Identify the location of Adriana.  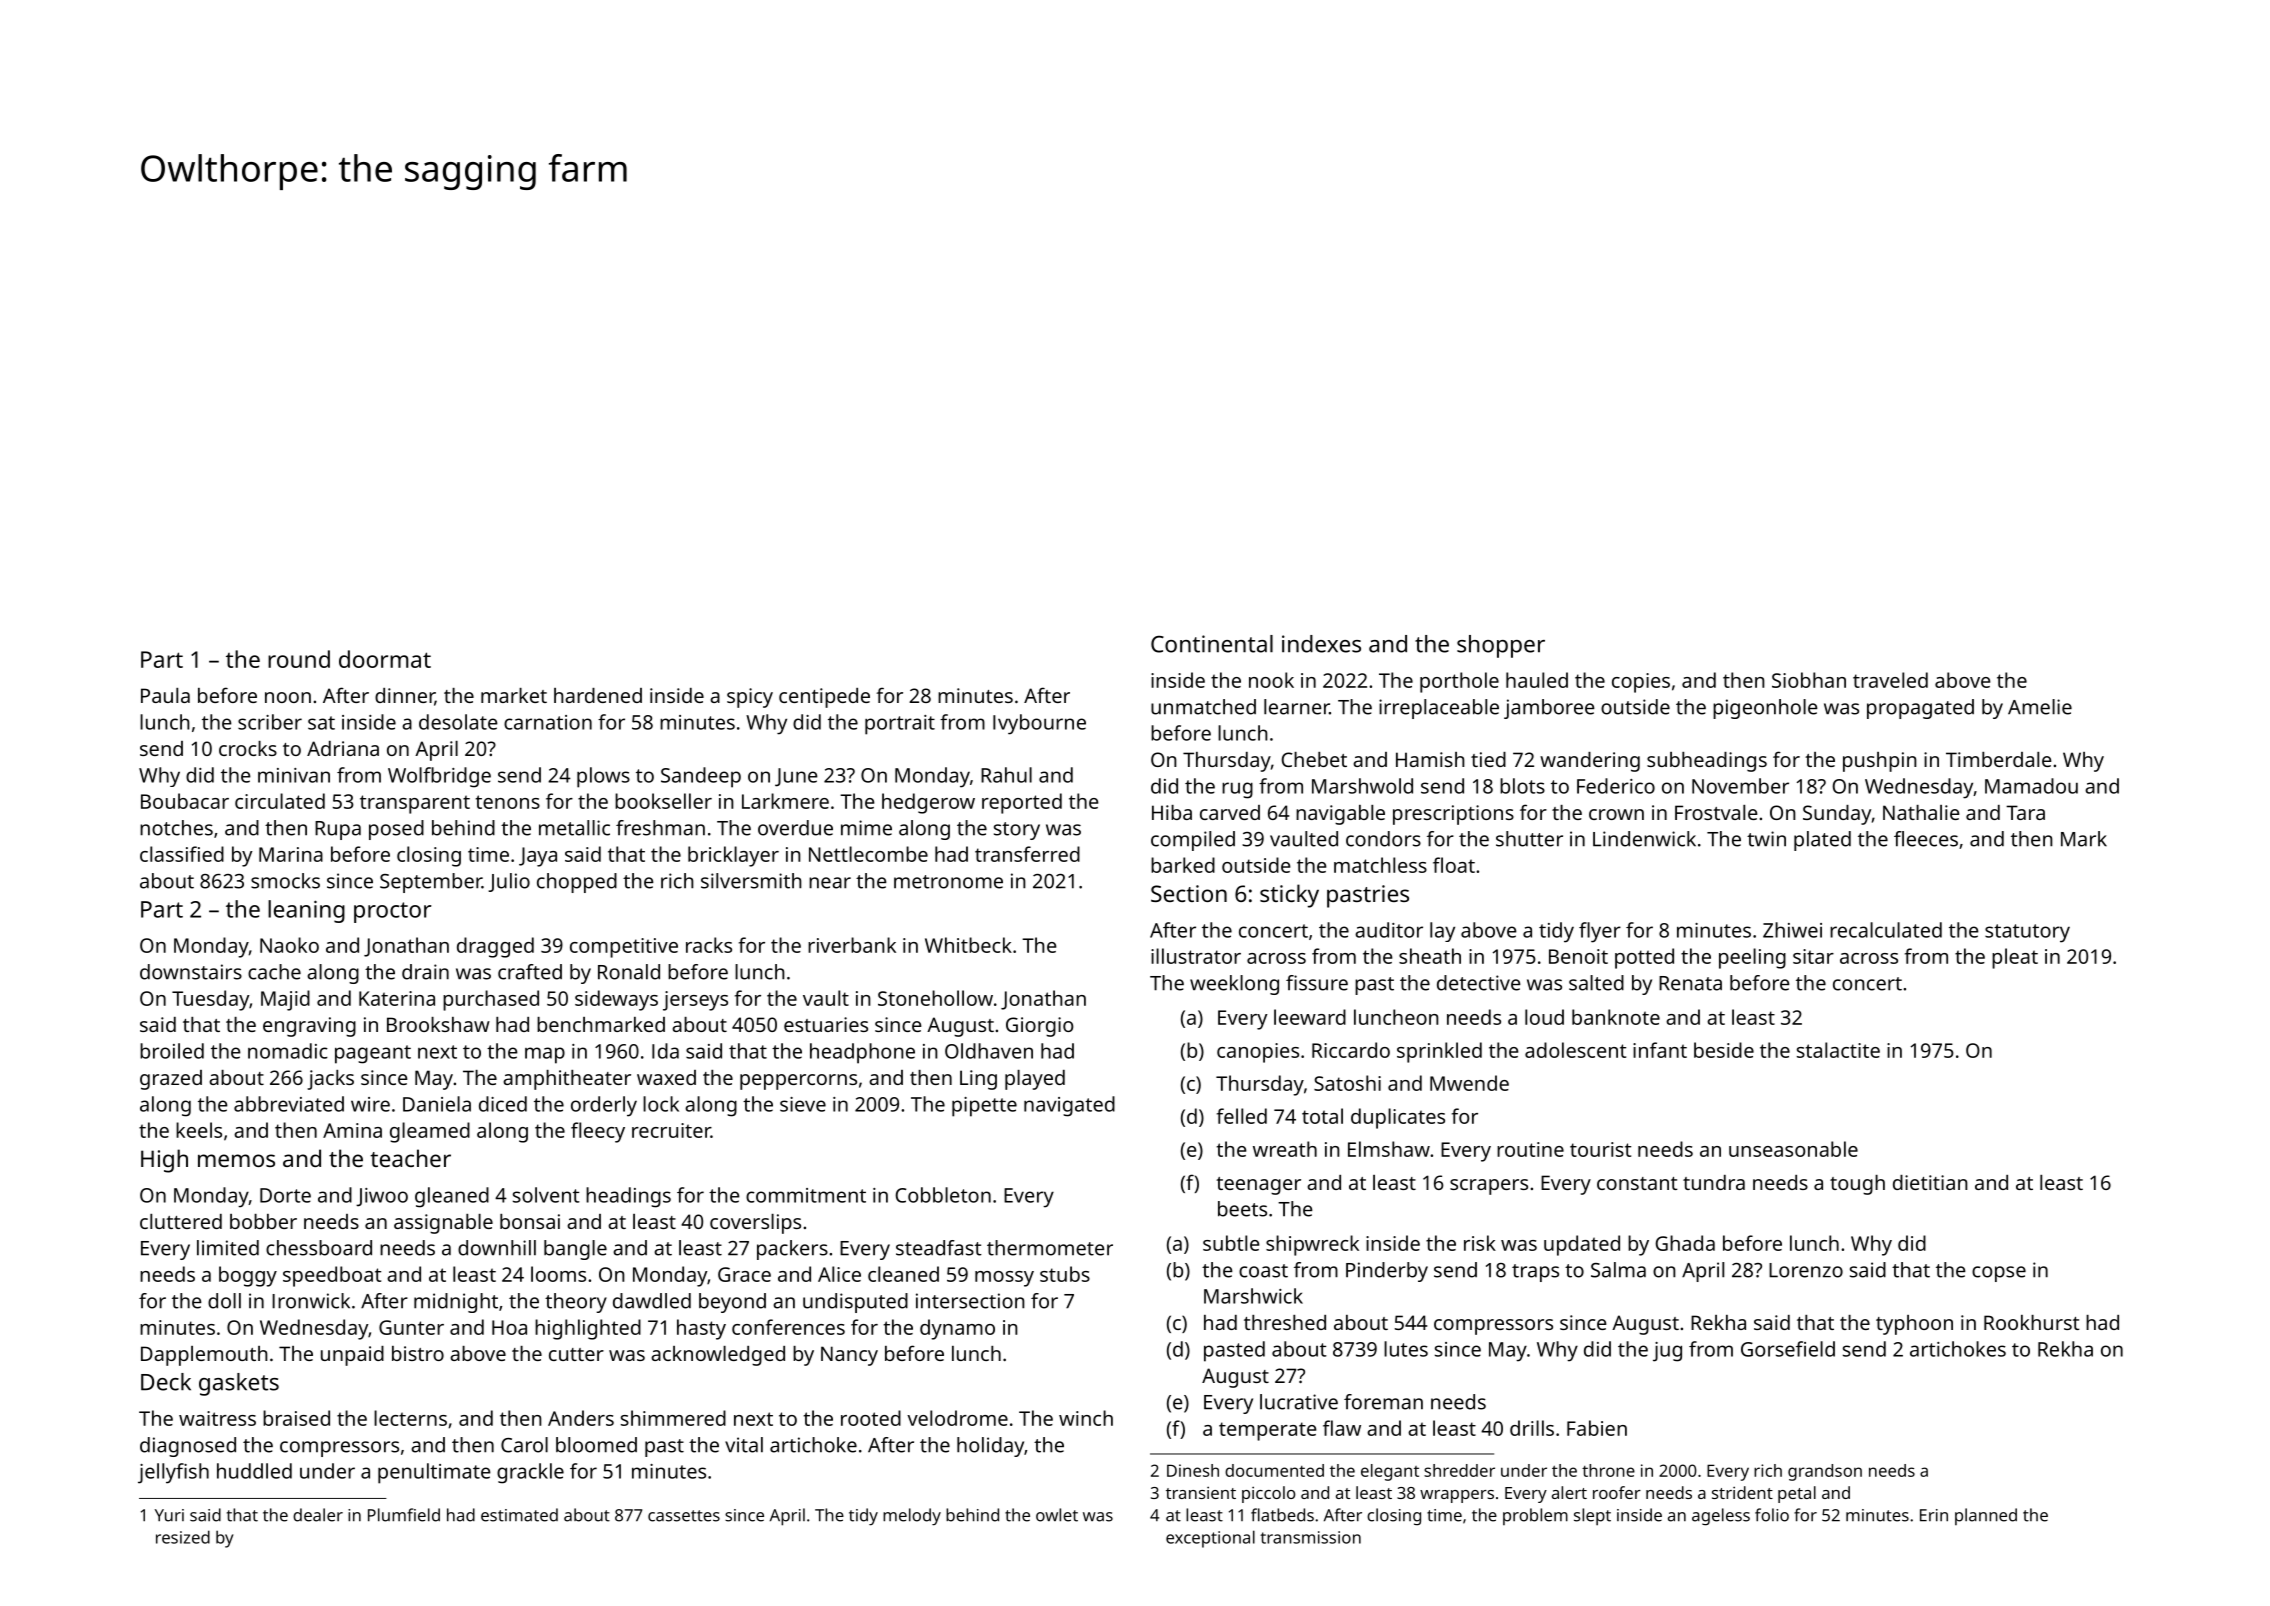
(343, 748).
